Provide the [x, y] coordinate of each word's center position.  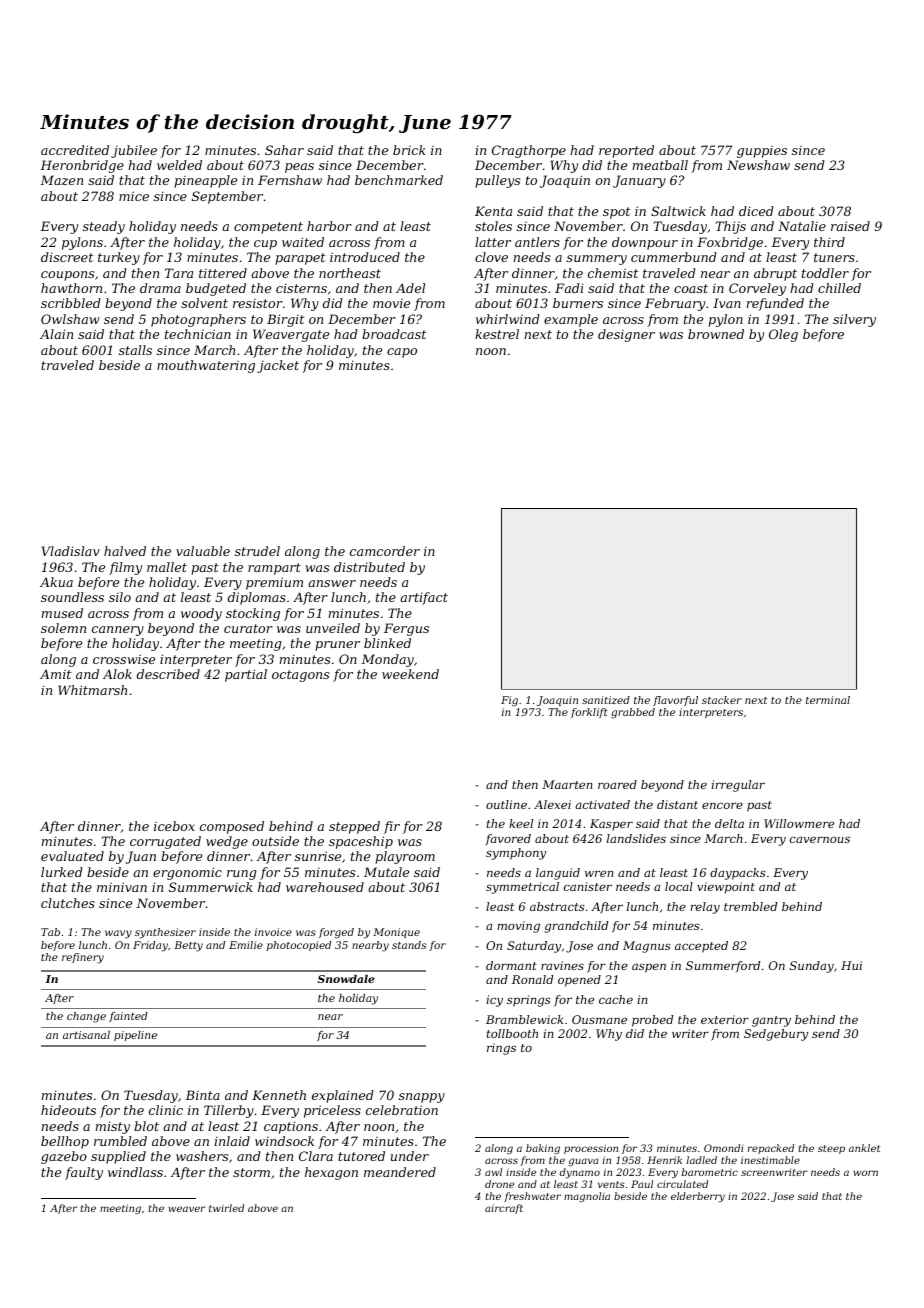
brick [409, 150]
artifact [424, 598]
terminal [828, 700]
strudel [257, 551]
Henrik [664, 1160]
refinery [83, 958]
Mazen [61, 180]
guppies [762, 152]
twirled [226, 1208]
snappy [422, 1098]
